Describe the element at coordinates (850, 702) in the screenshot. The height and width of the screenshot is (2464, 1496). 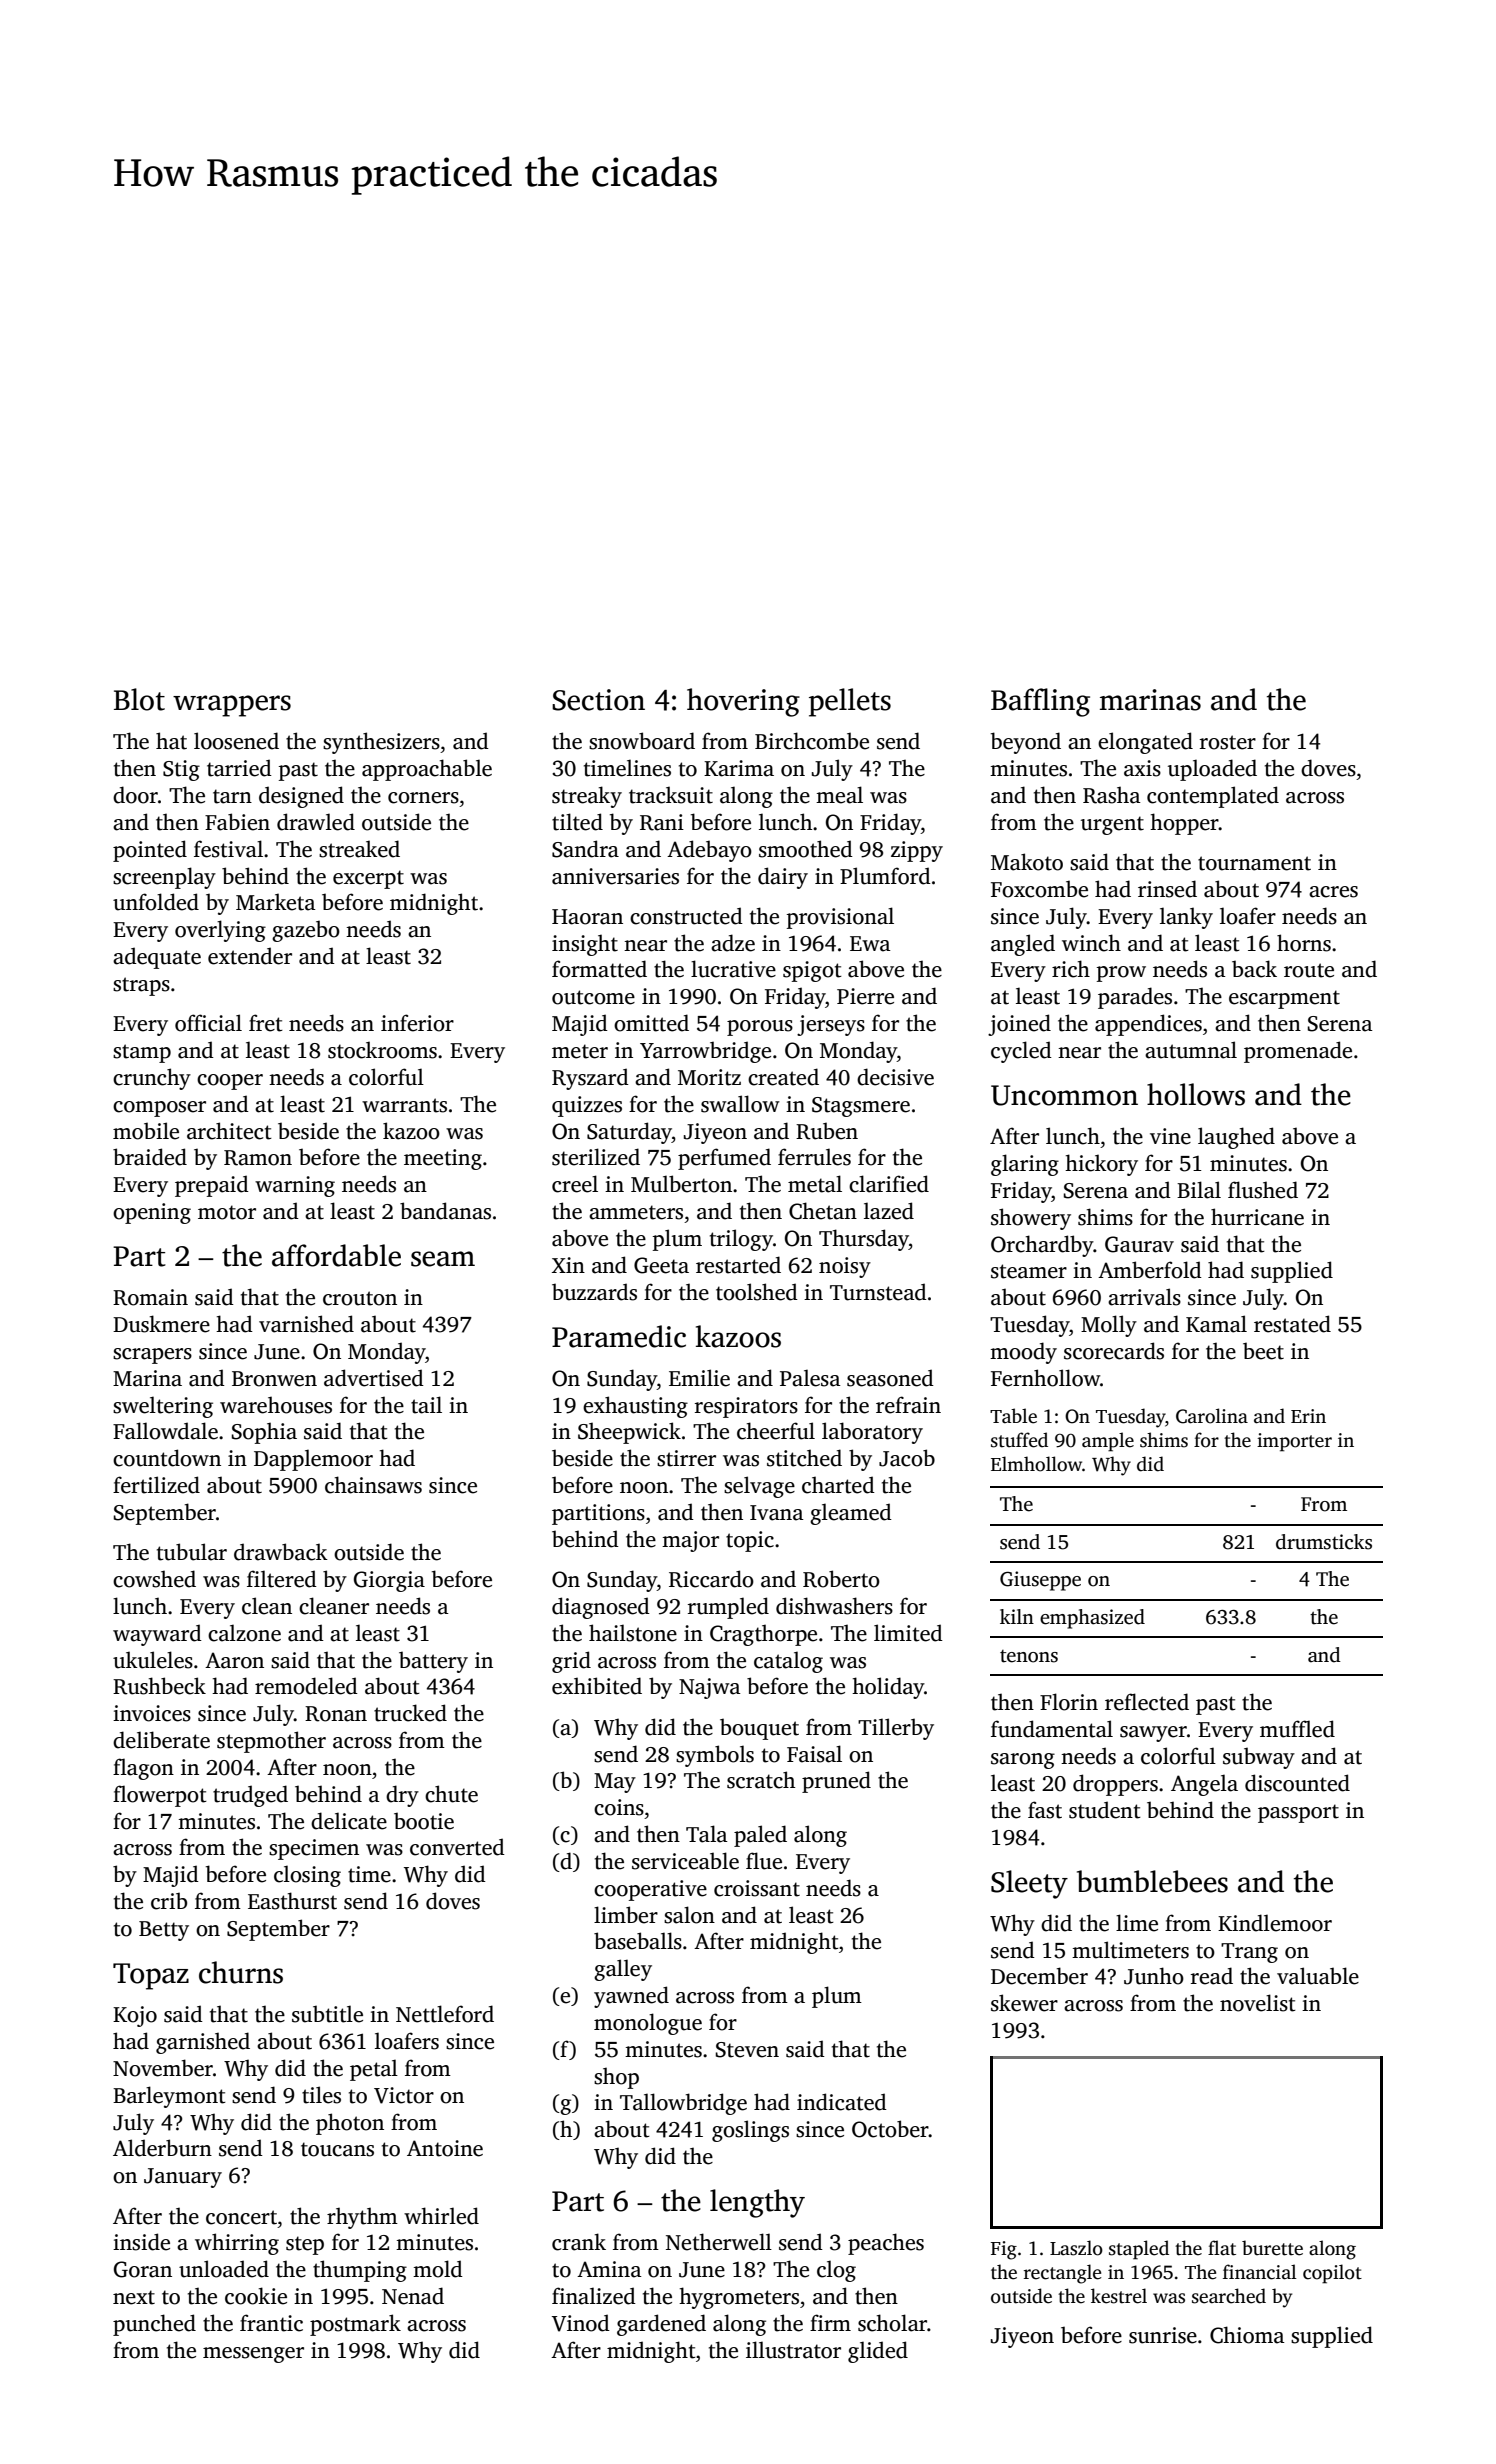
I see `pellets` at that location.
